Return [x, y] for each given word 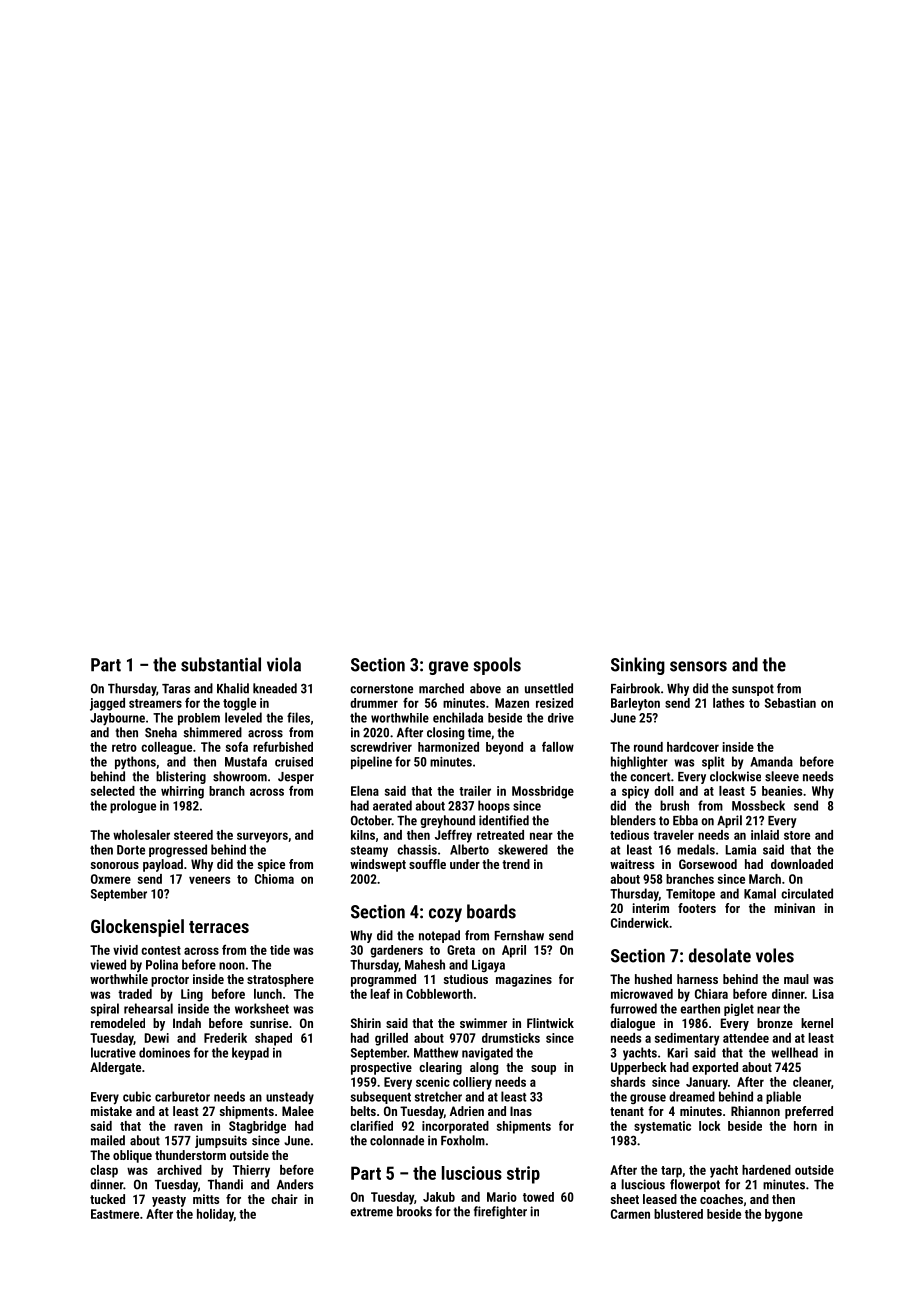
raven [188, 1127]
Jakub [439, 1197]
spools [497, 666]
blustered [678, 1214]
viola [284, 664]
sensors [698, 666]
